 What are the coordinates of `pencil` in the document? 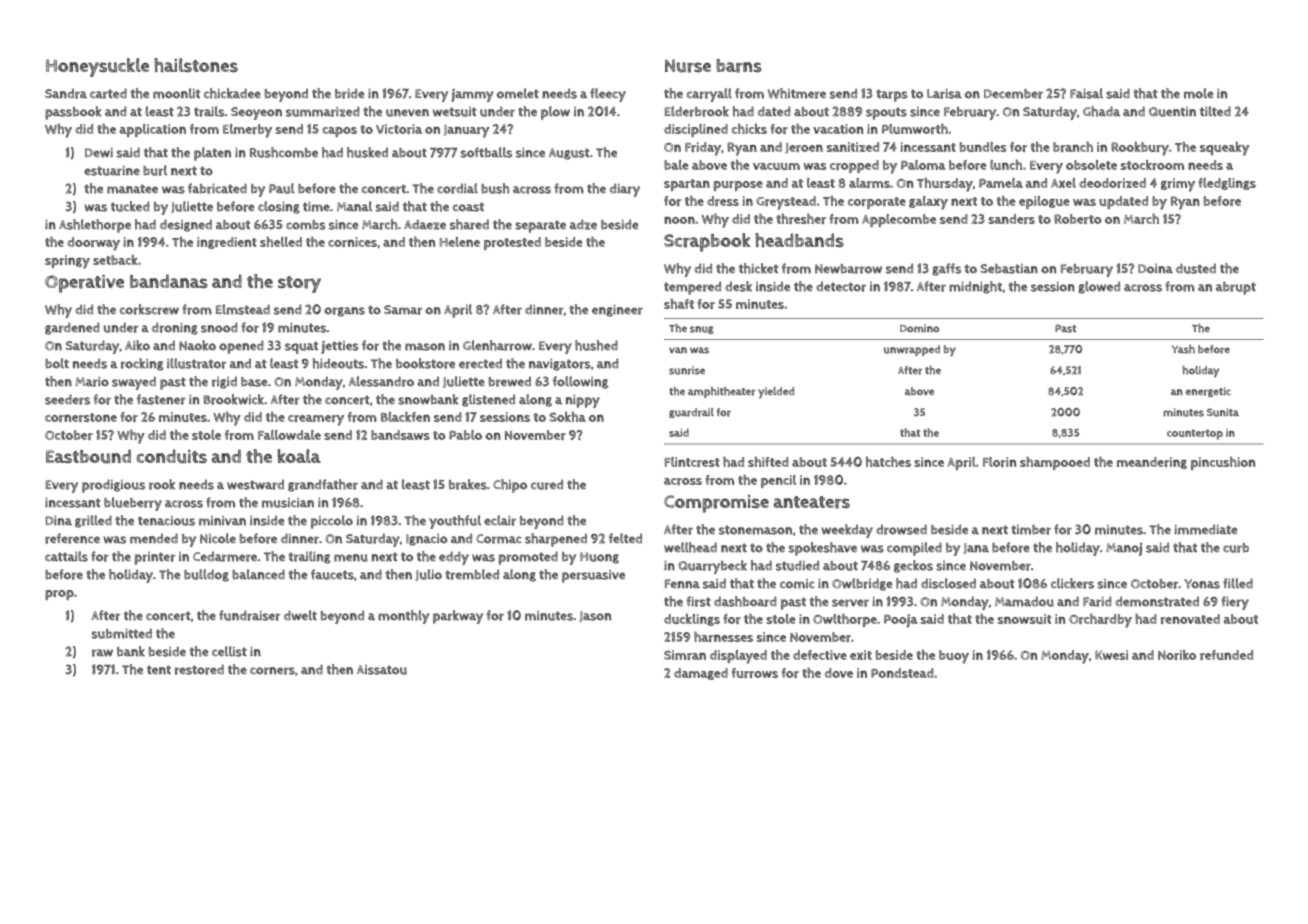 It's located at (778, 481).
